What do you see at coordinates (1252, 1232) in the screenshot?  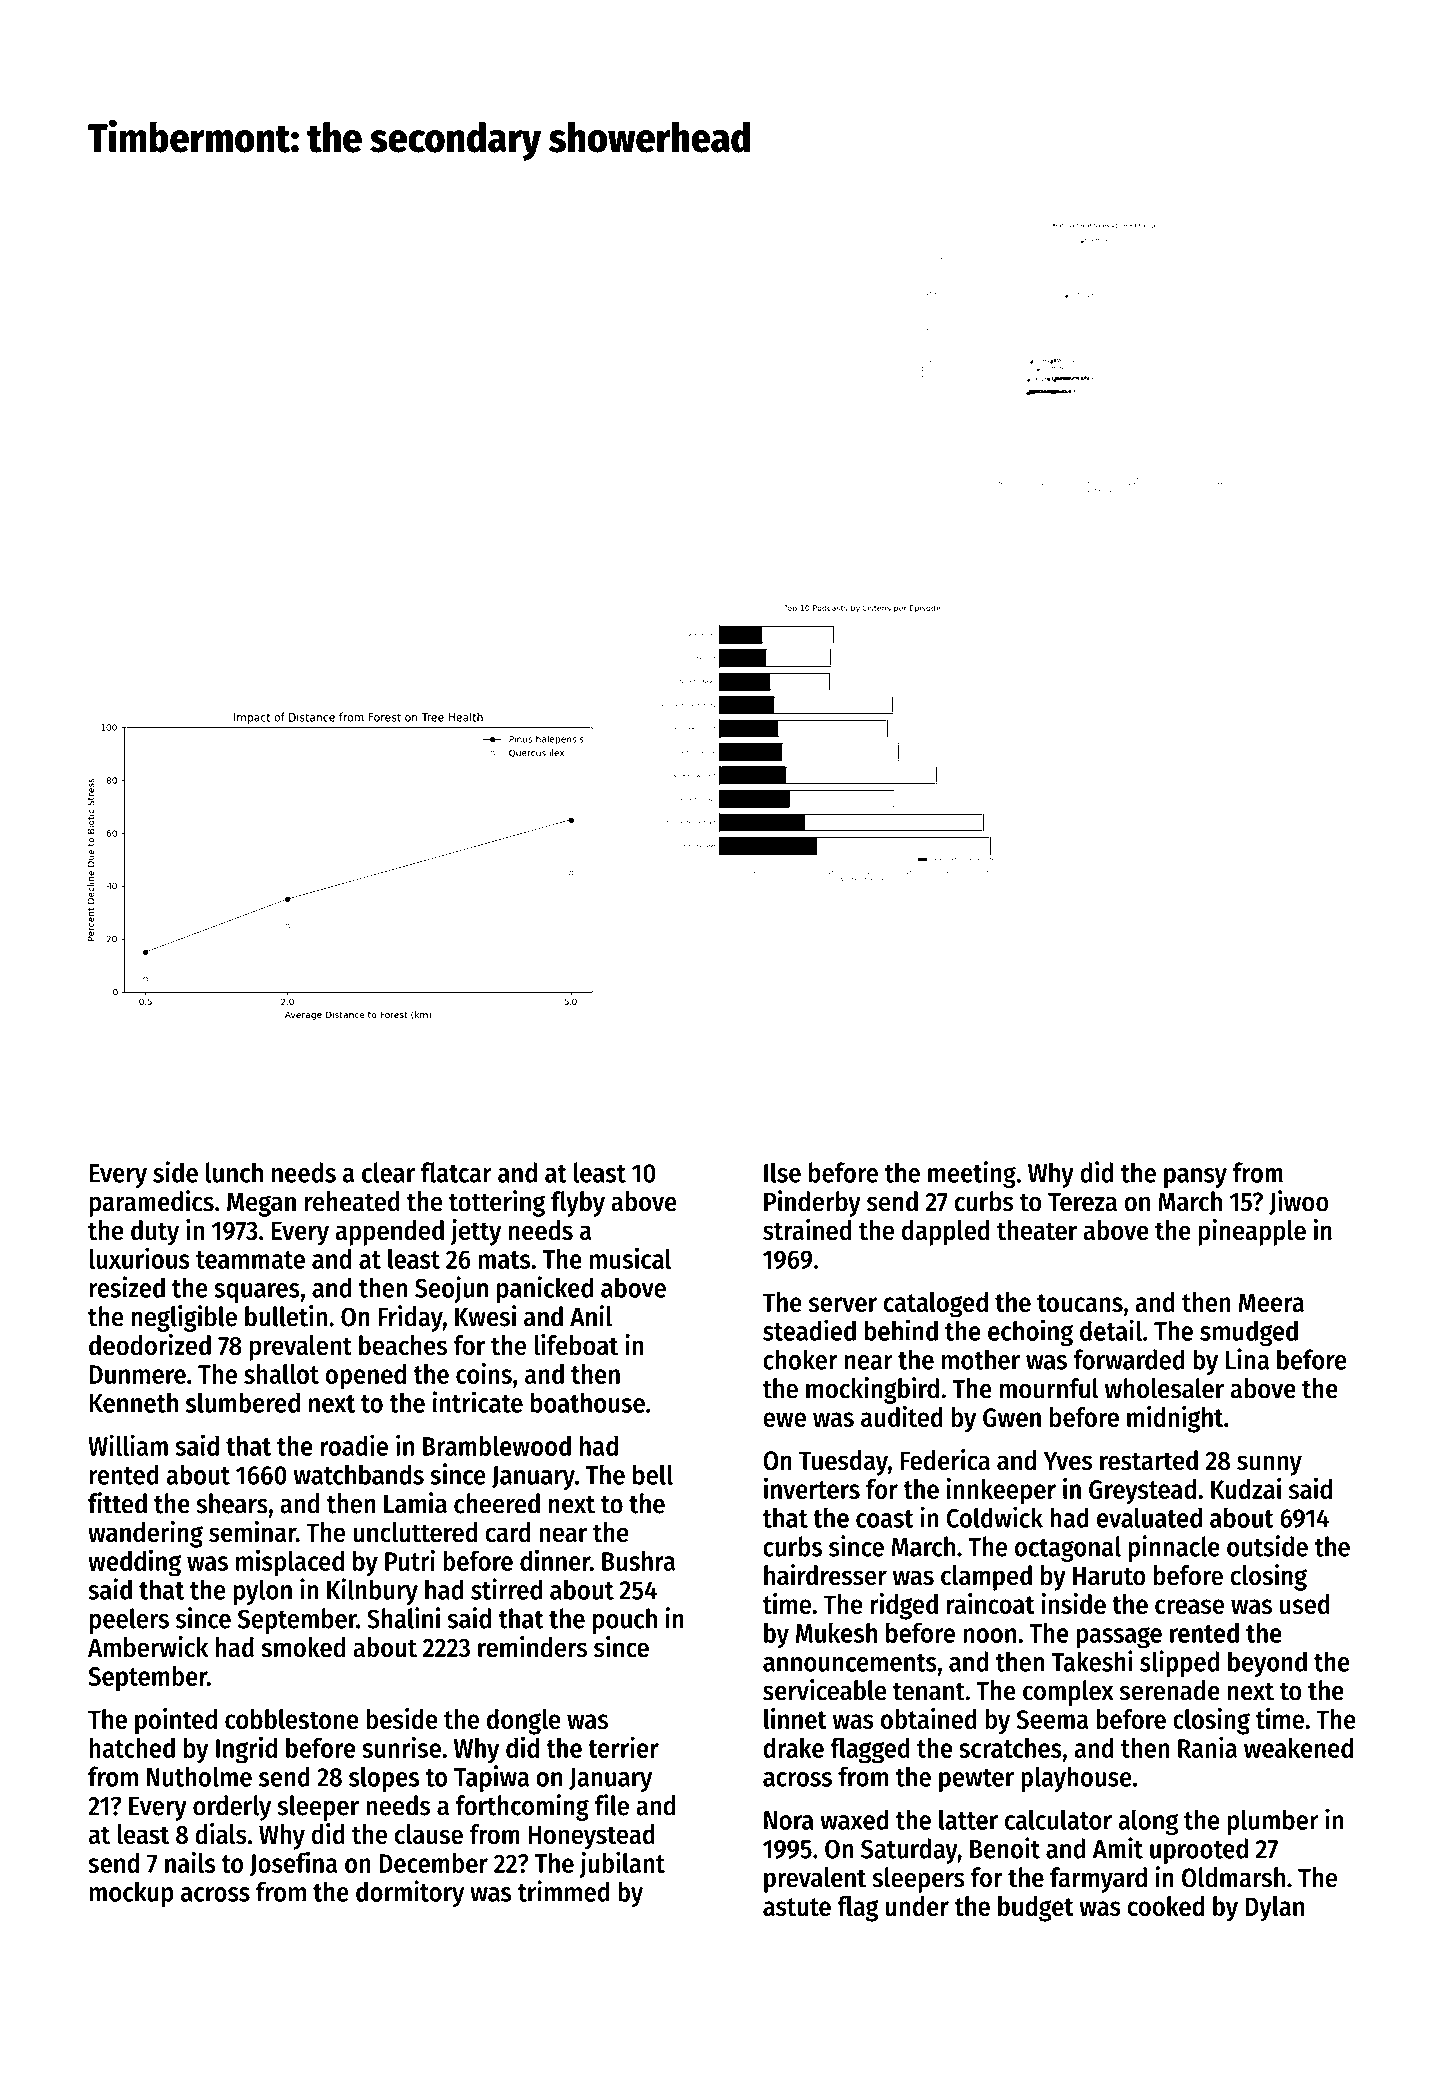 I see `pineapple` at bounding box center [1252, 1232].
